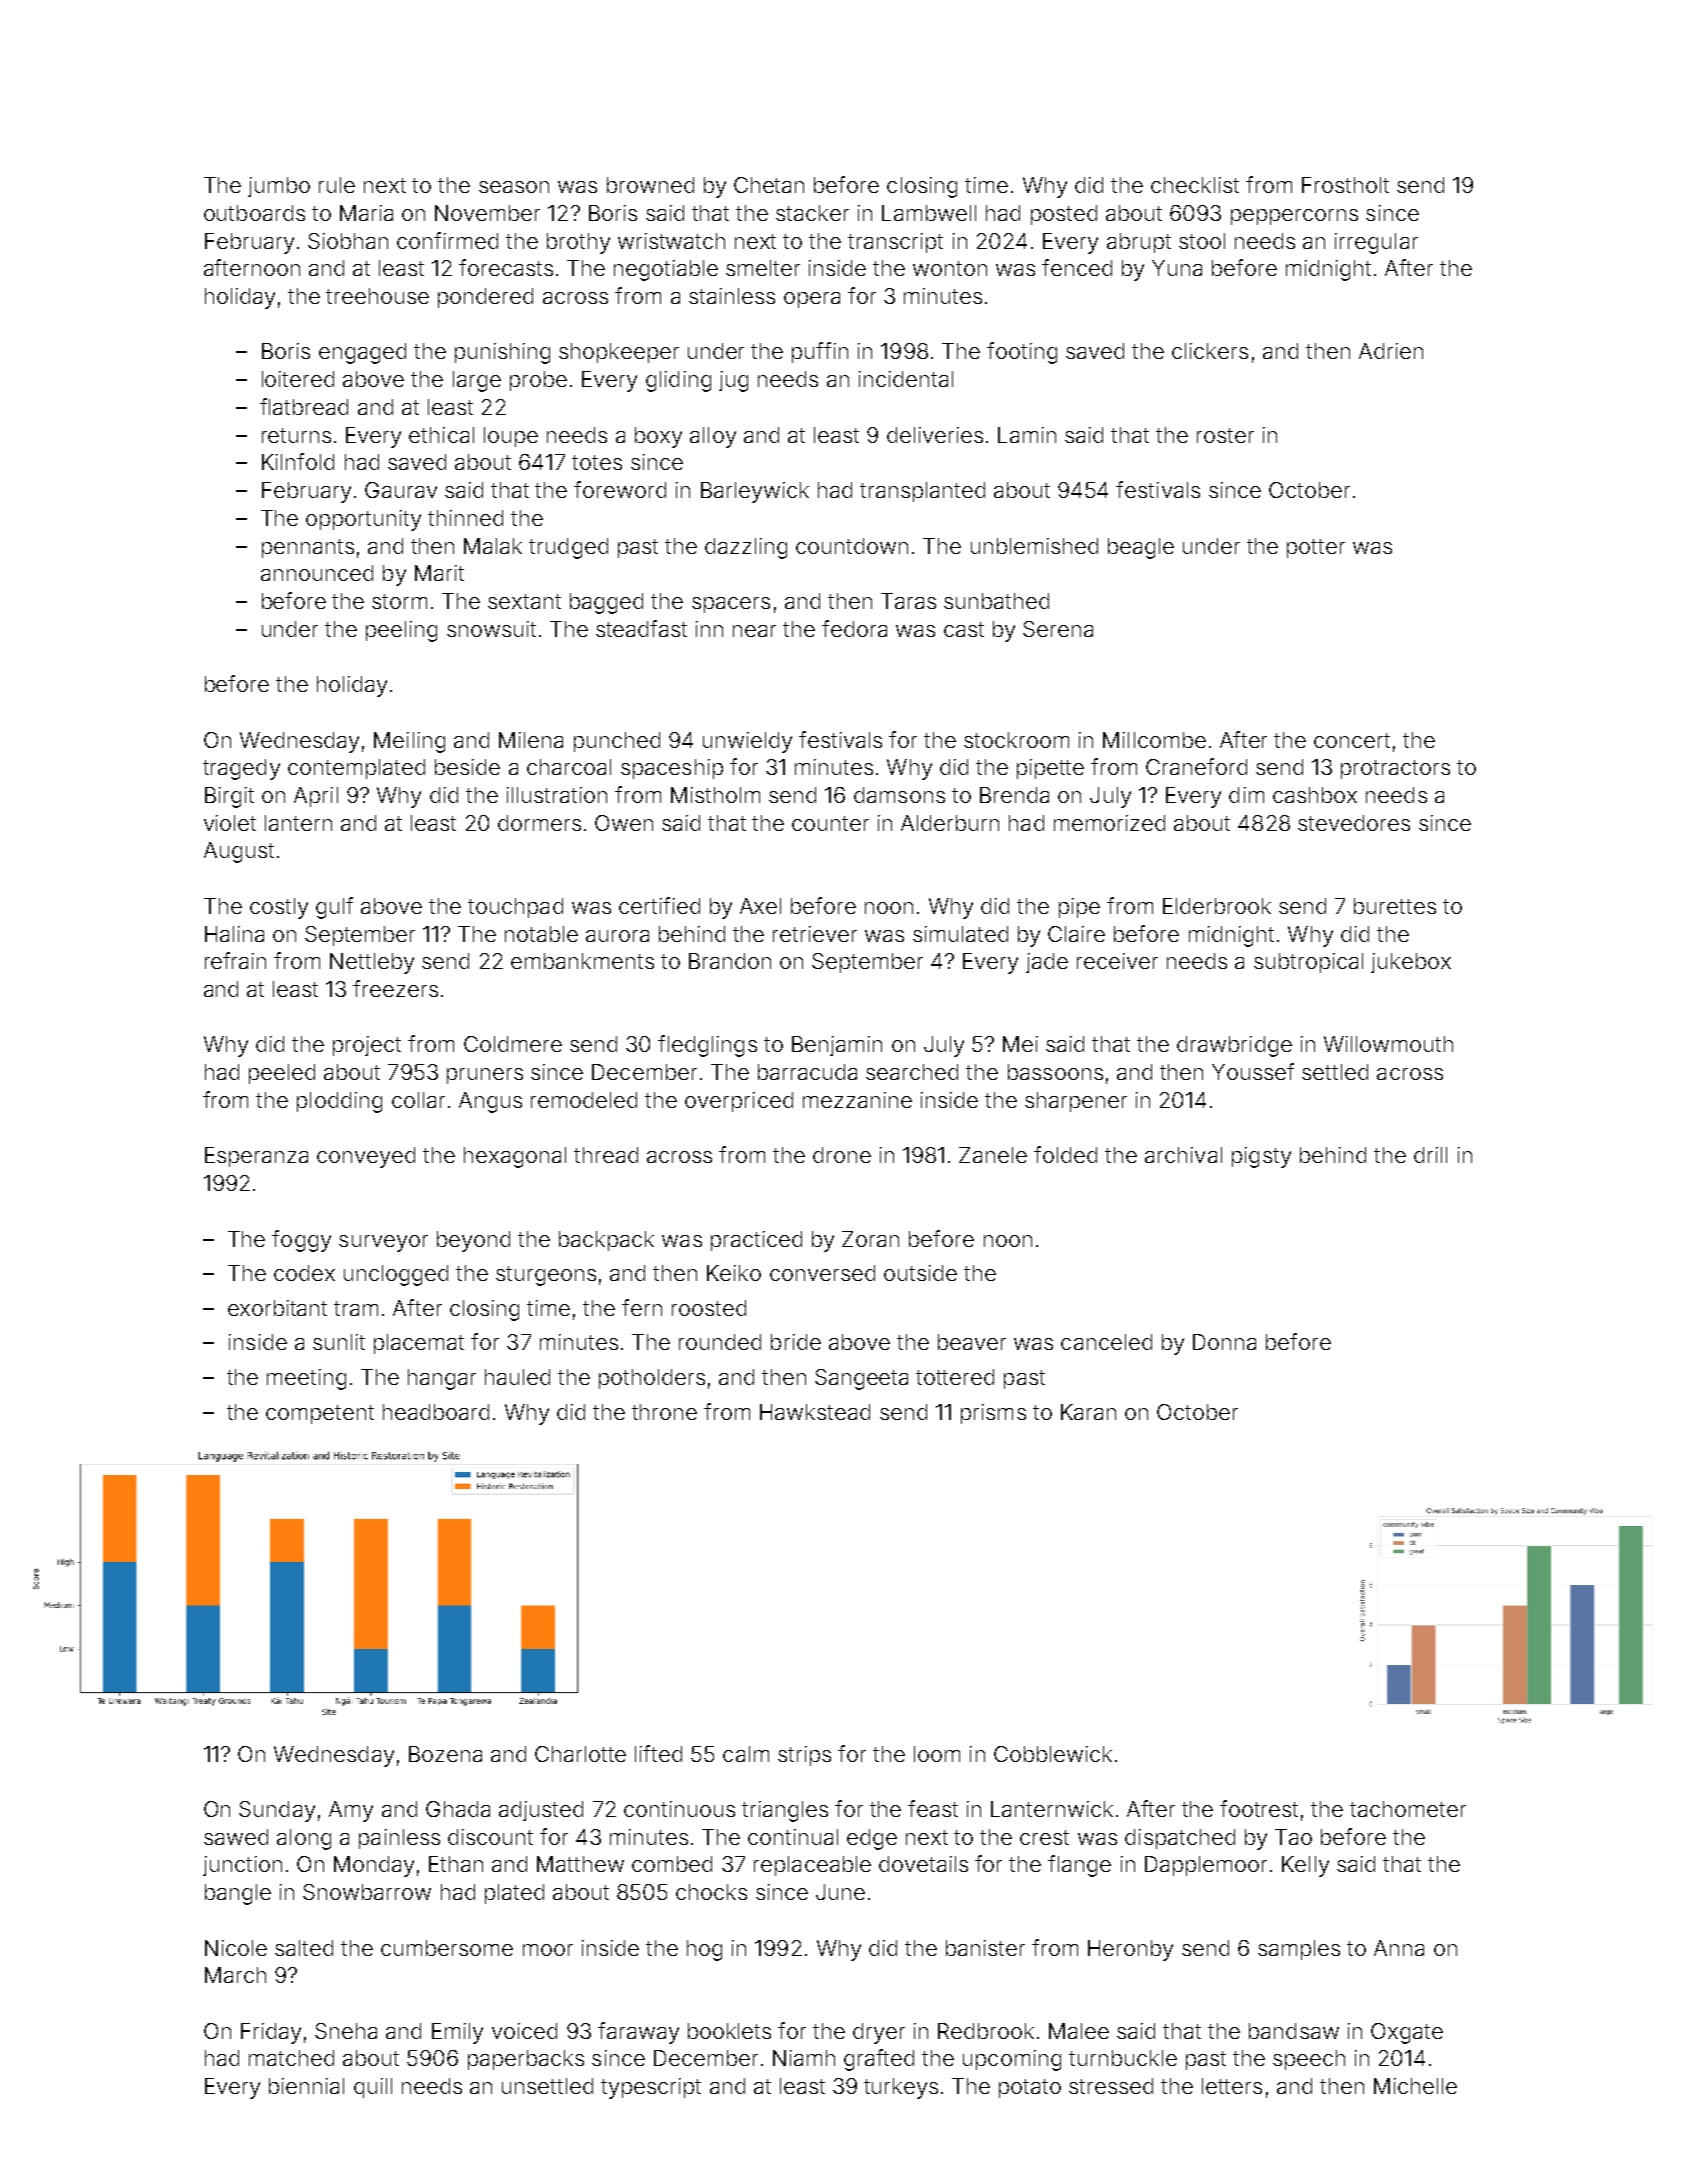 This page has width=1683, height=2178. Describe the element at coordinates (747, 742) in the page. I see `unwieldy` at that location.
